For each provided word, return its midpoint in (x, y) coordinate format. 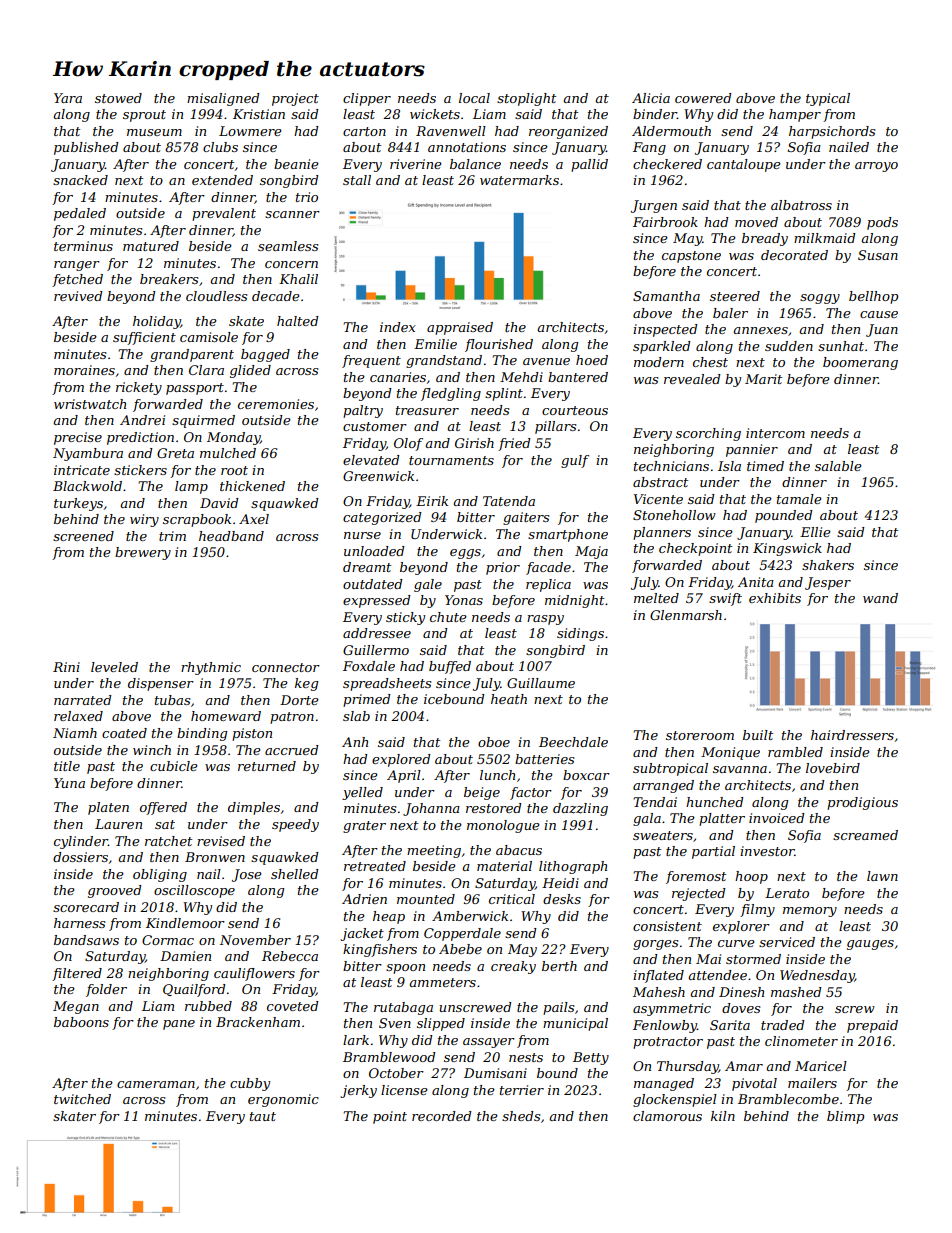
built (758, 735)
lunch (497, 775)
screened (83, 536)
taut (263, 1116)
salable (838, 466)
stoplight (526, 99)
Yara (68, 98)
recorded (442, 1116)
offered (163, 808)
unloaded (374, 551)
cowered (703, 98)
